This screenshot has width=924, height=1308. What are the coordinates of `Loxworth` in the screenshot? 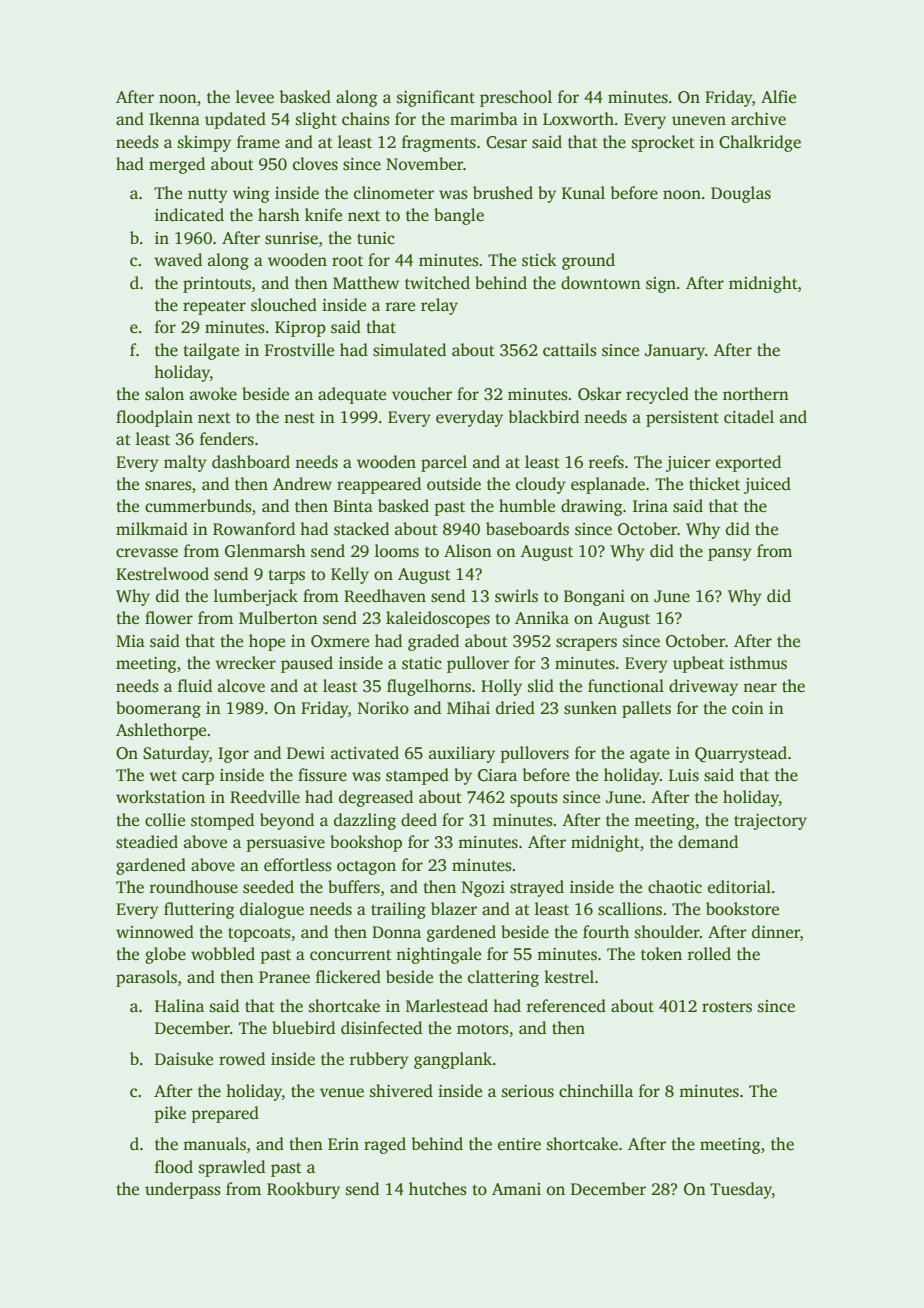 It's located at (578, 119).
